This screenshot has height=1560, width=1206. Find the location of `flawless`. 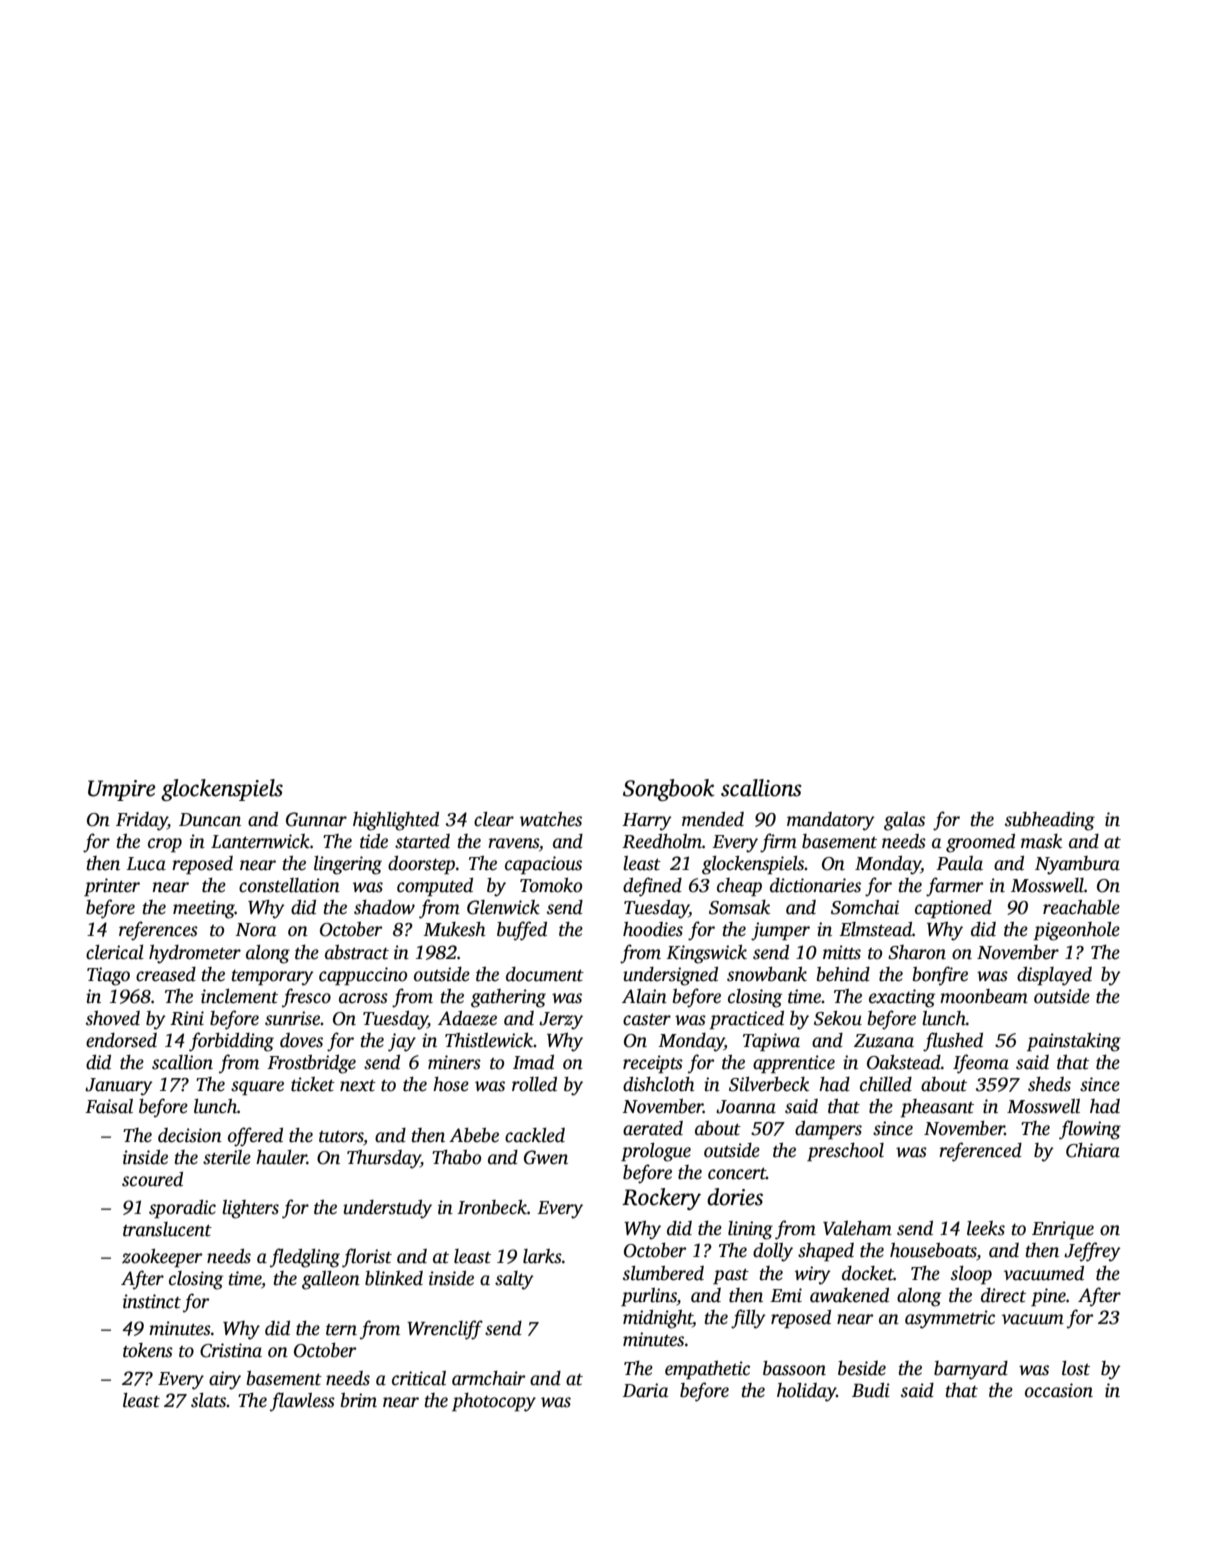

flawless is located at coordinates (302, 1402).
